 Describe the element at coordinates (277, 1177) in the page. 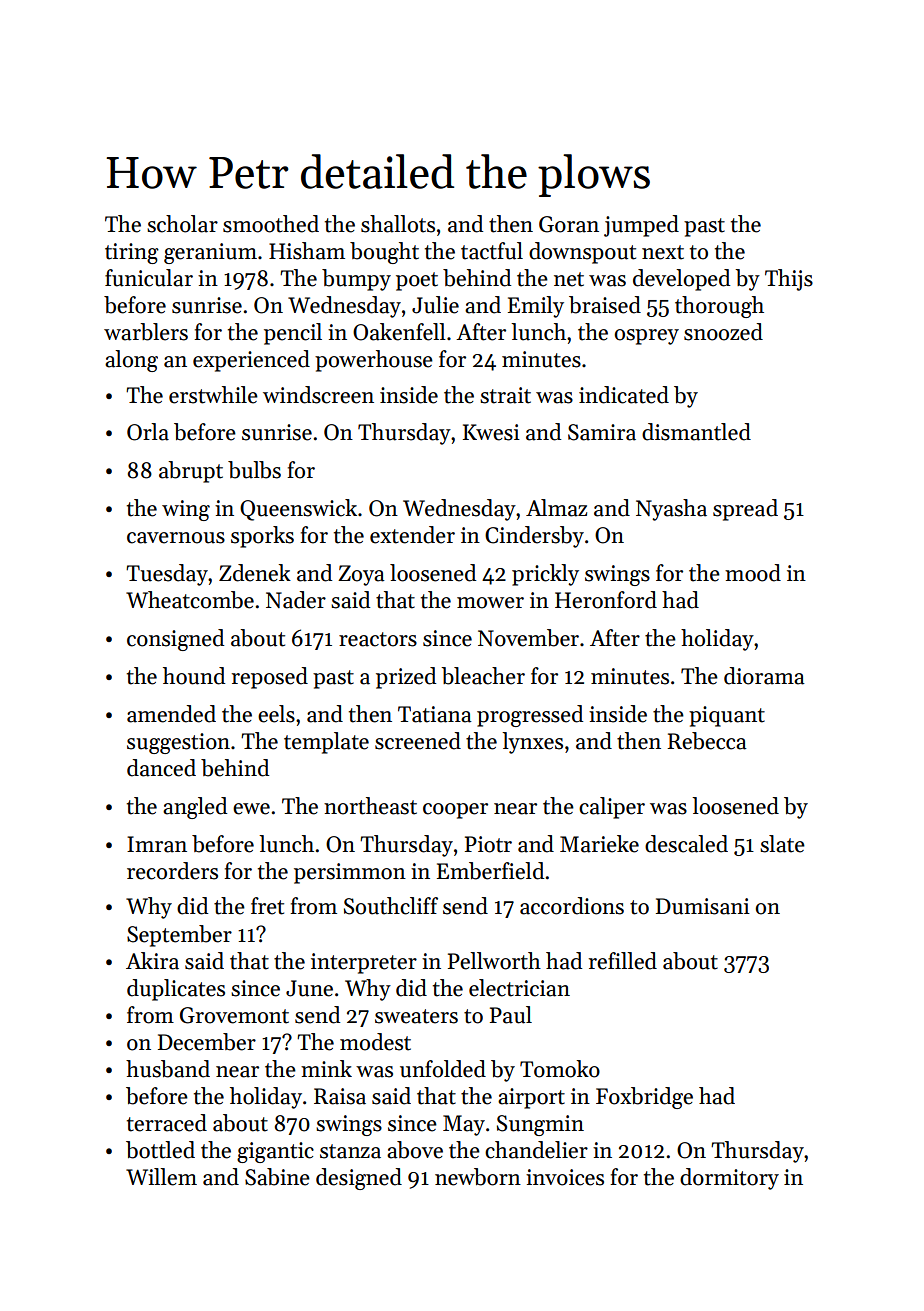

I see `Sabine` at that location.
